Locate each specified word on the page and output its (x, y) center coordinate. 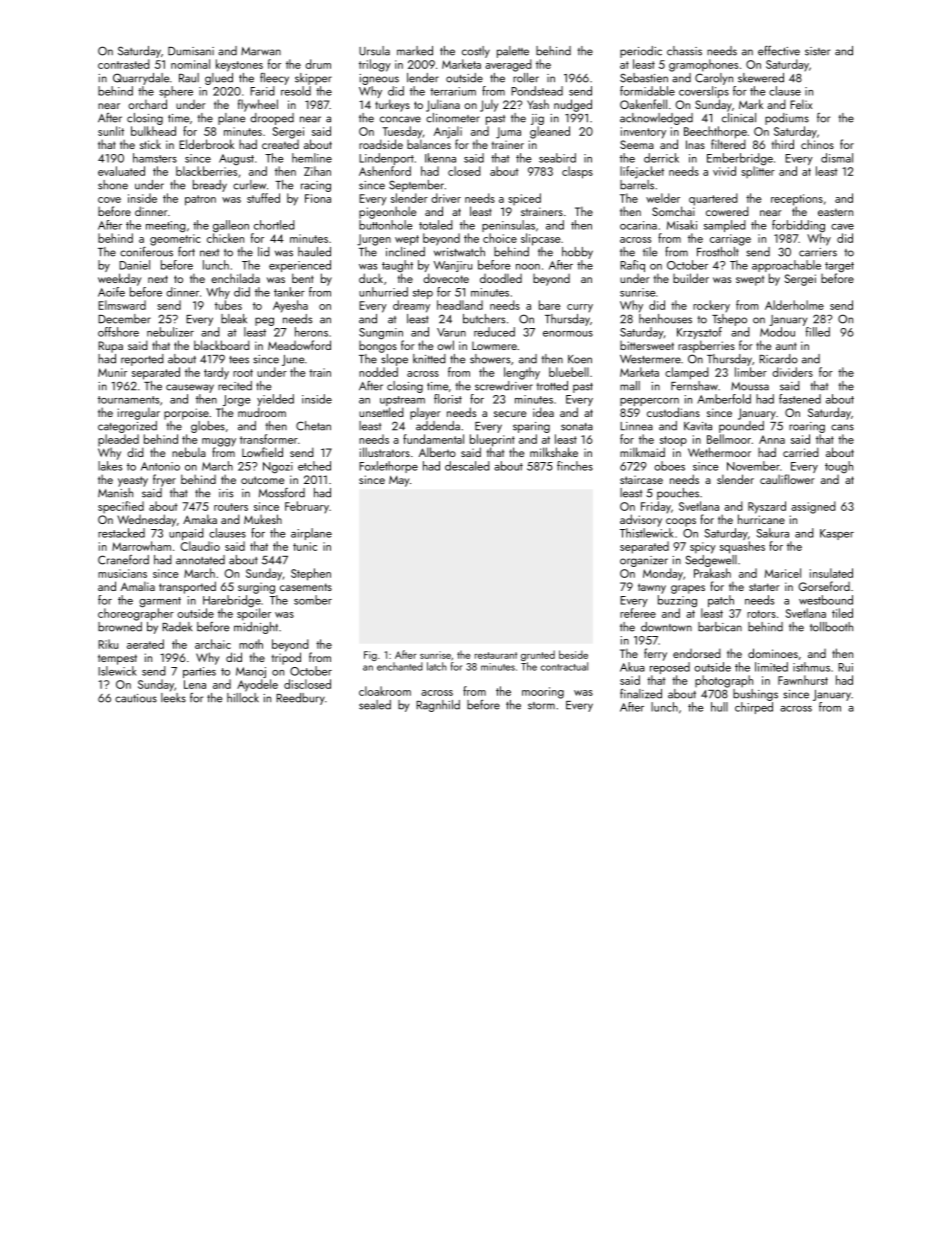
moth (251, 644)
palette (513, 52)
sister (817, 51)
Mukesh (263, 519)
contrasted (124, 64)
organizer (644, 561)
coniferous (146, 252)
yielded (275, 400)
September (416, 186)
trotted (552, 386)
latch (437, 666)
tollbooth (831, 627)
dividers (792, 372)
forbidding (798, 226)
